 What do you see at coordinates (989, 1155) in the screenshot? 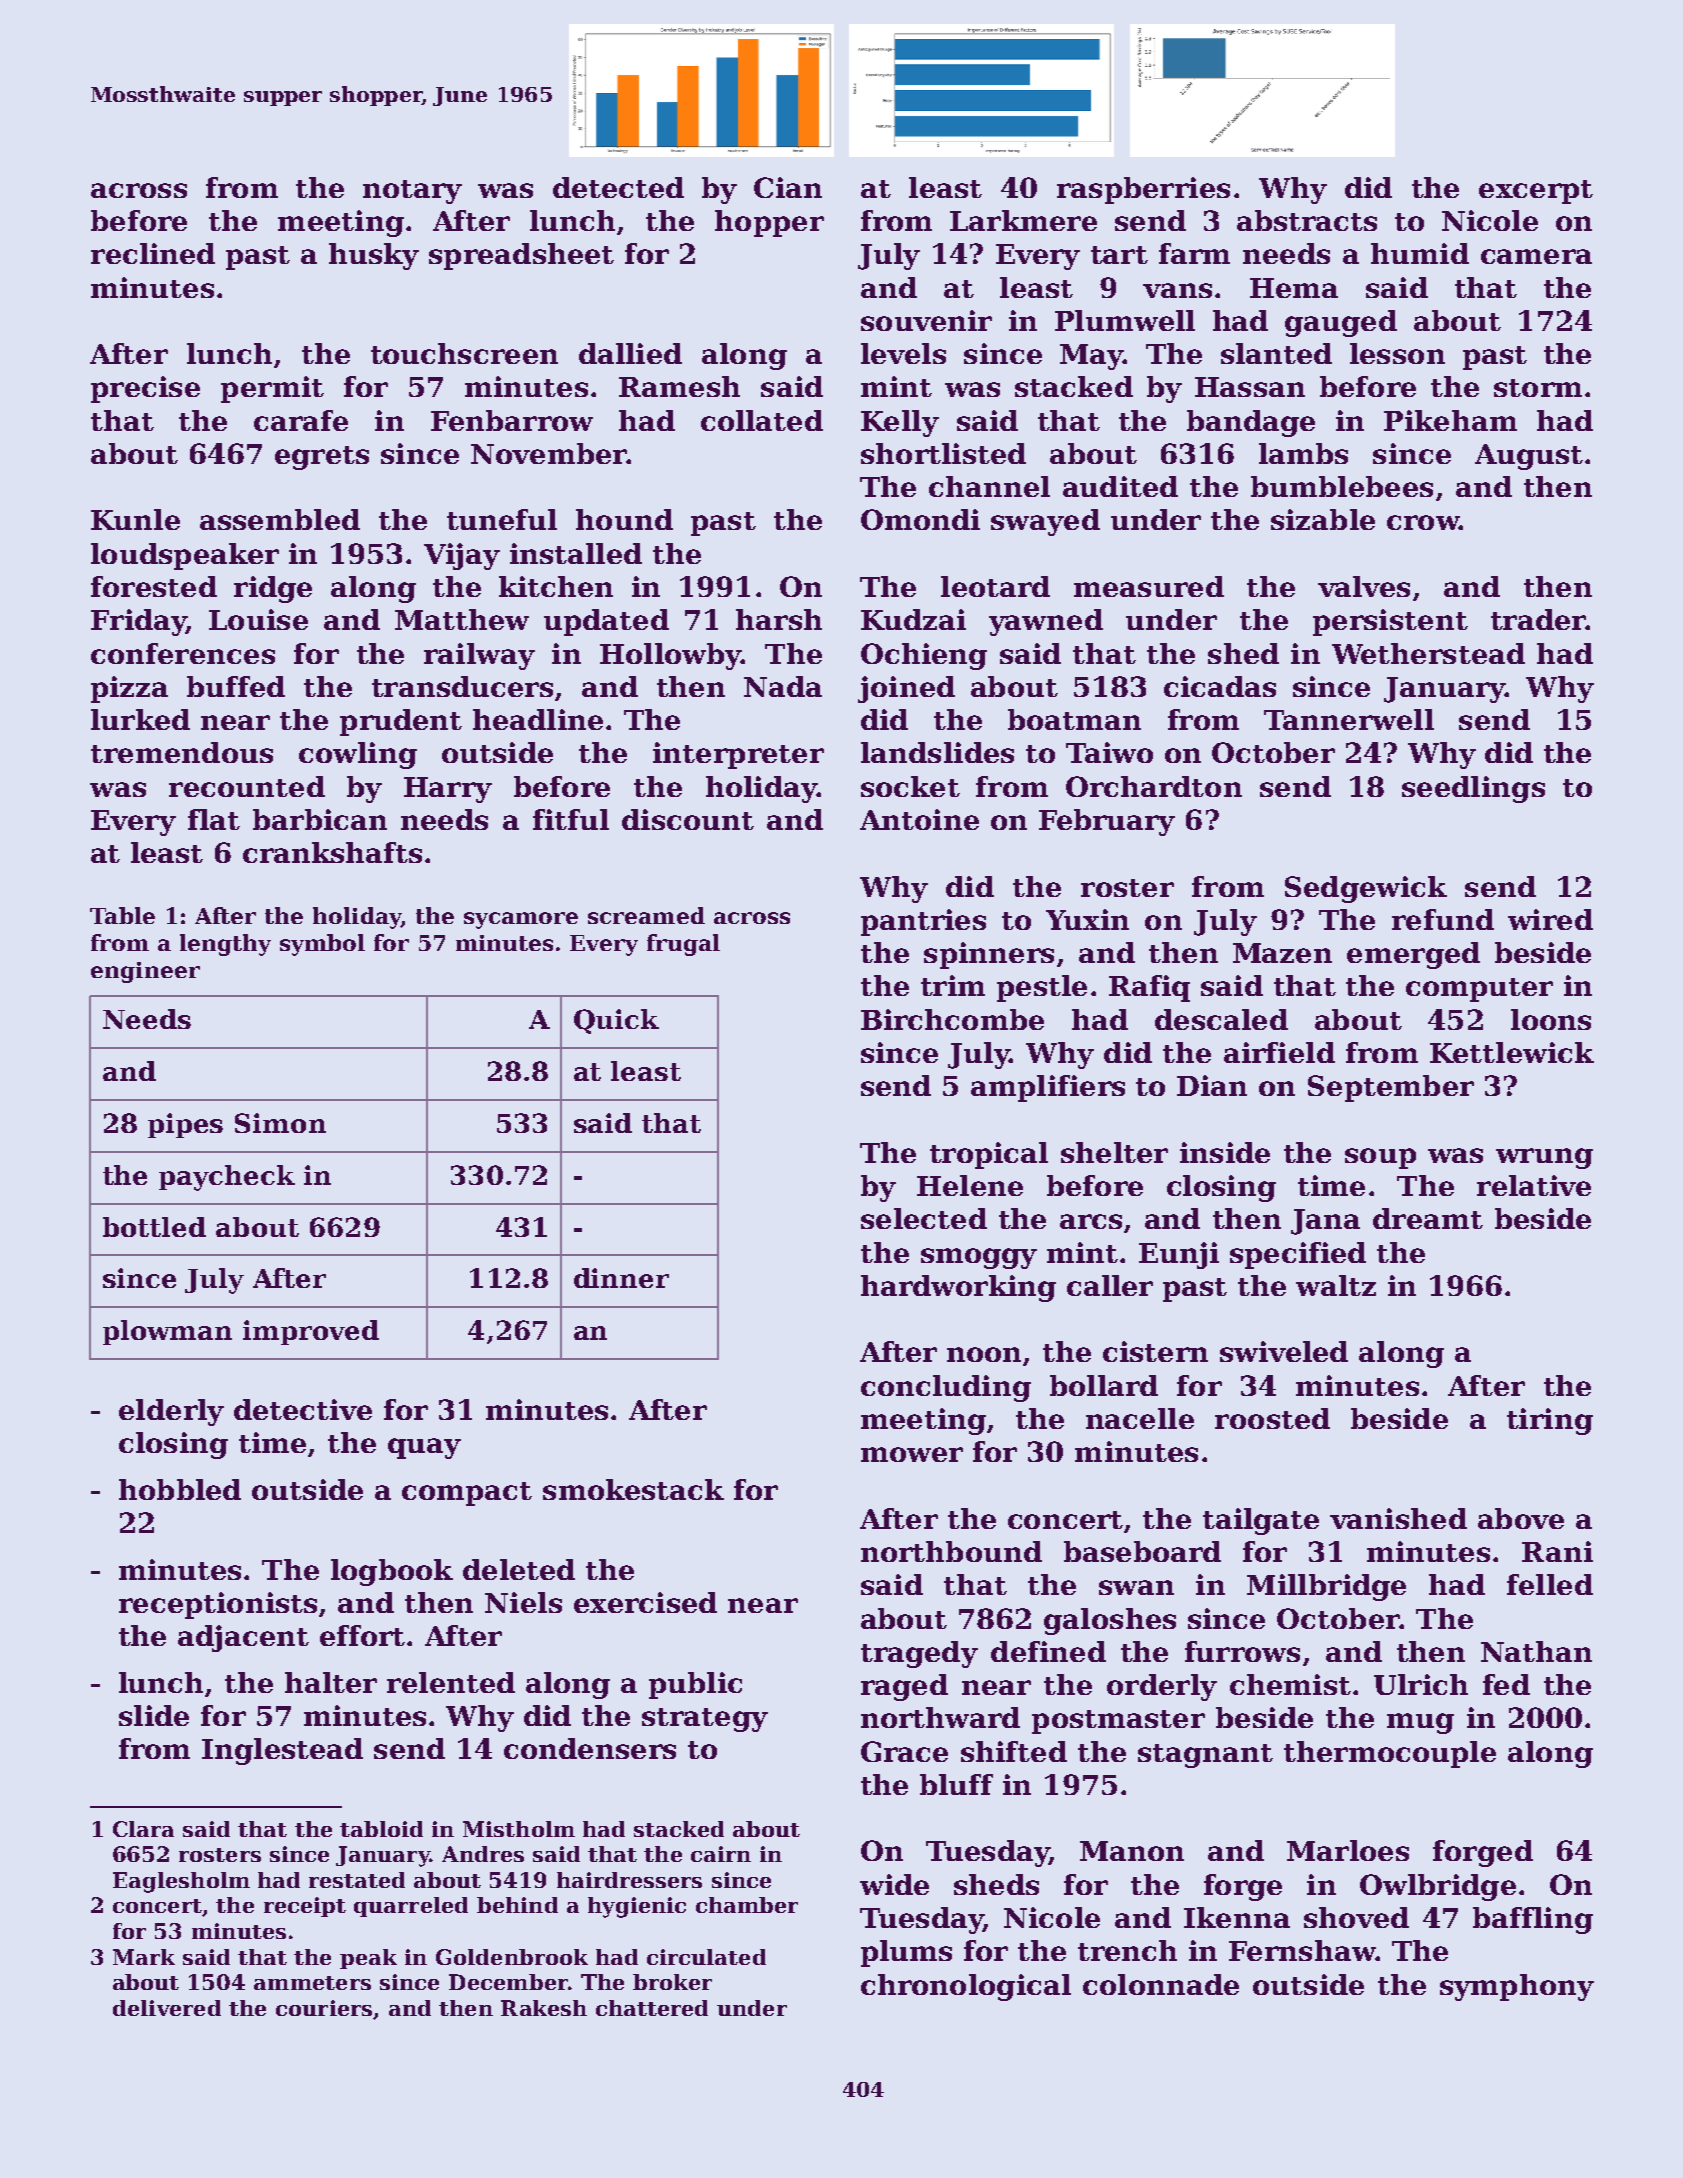
I see `tropical` at bounding box center [989, 1155].
